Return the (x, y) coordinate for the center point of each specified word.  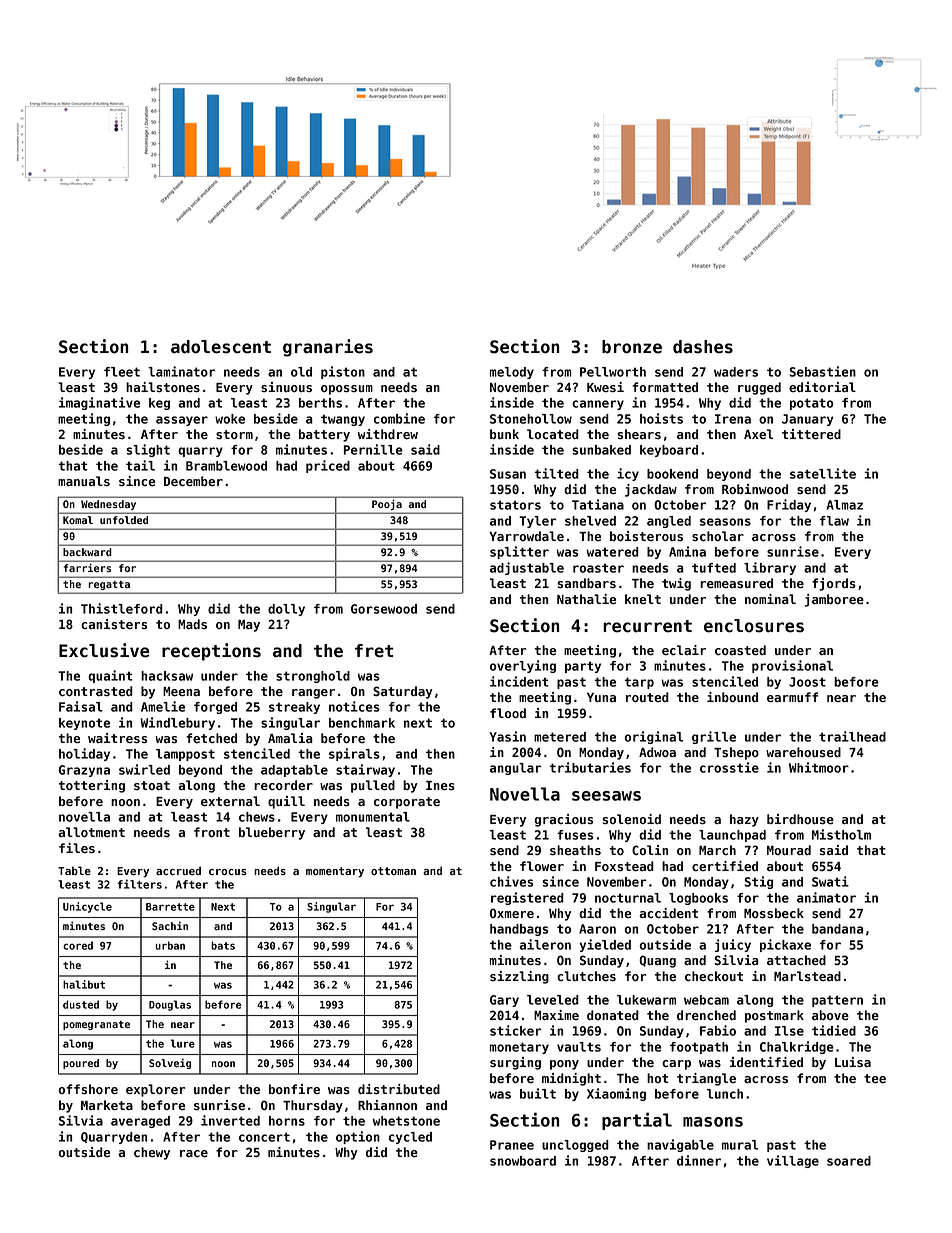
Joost (807, 682)
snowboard (523, 1161)
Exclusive (104, 650)
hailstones (163, 387)
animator (826, 897)
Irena (733, 419)
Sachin (170, 925)
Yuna (601, 697)
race (194, 1153)
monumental (373, 817)
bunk (504, 434)
